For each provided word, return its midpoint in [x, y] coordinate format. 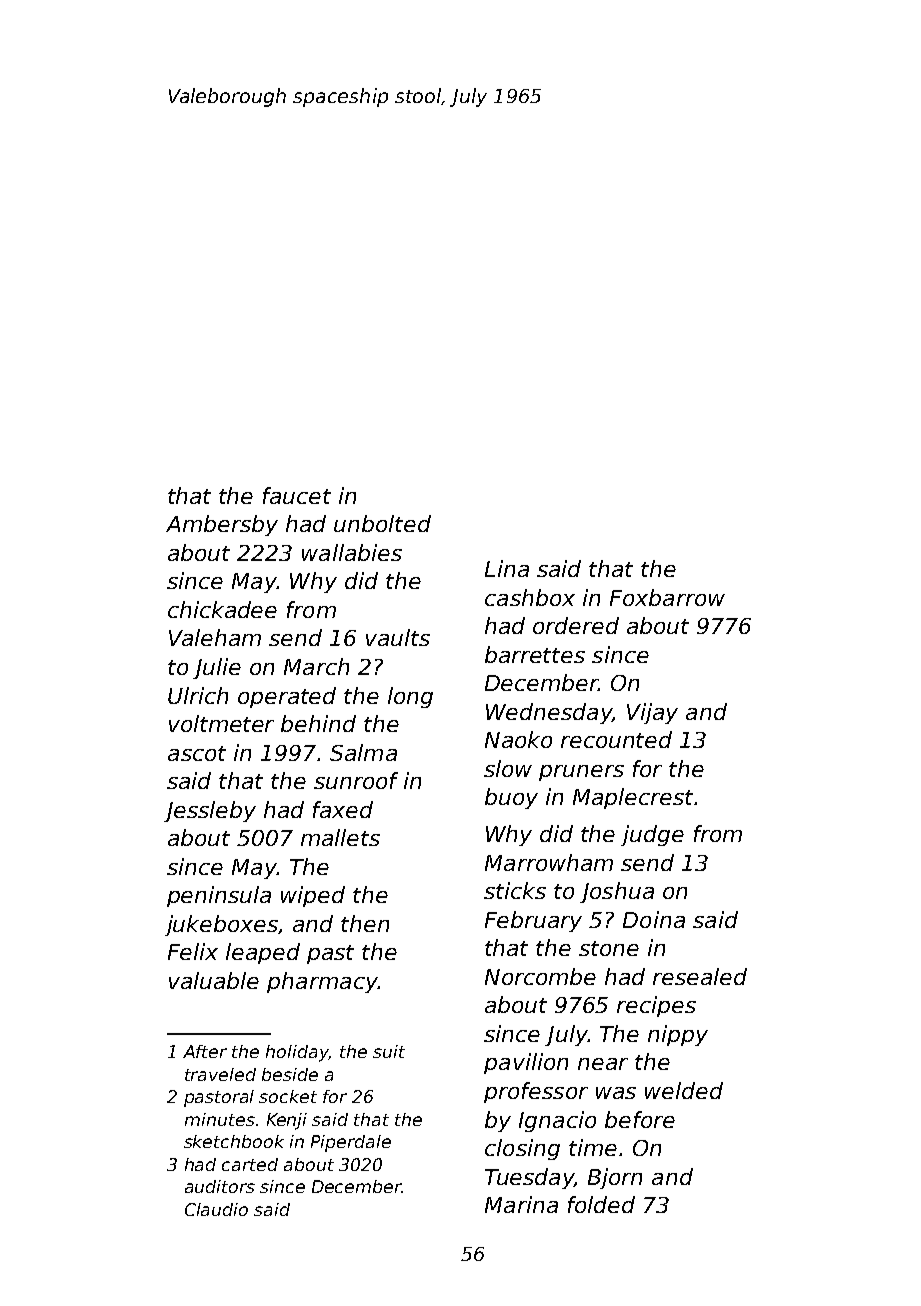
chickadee [222, 609]
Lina [507, 568]
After [205, 1051]
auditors [220, 1186]
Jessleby [210, 811]
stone [609, 948]
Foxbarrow [667, 597]
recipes [656, 1006]
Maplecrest [633, 798]
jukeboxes [222, 925]
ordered [576, 625]
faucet [297, 495]
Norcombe [540, 976]
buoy [511, 798]
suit [389, 1051]
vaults [398, 637]
